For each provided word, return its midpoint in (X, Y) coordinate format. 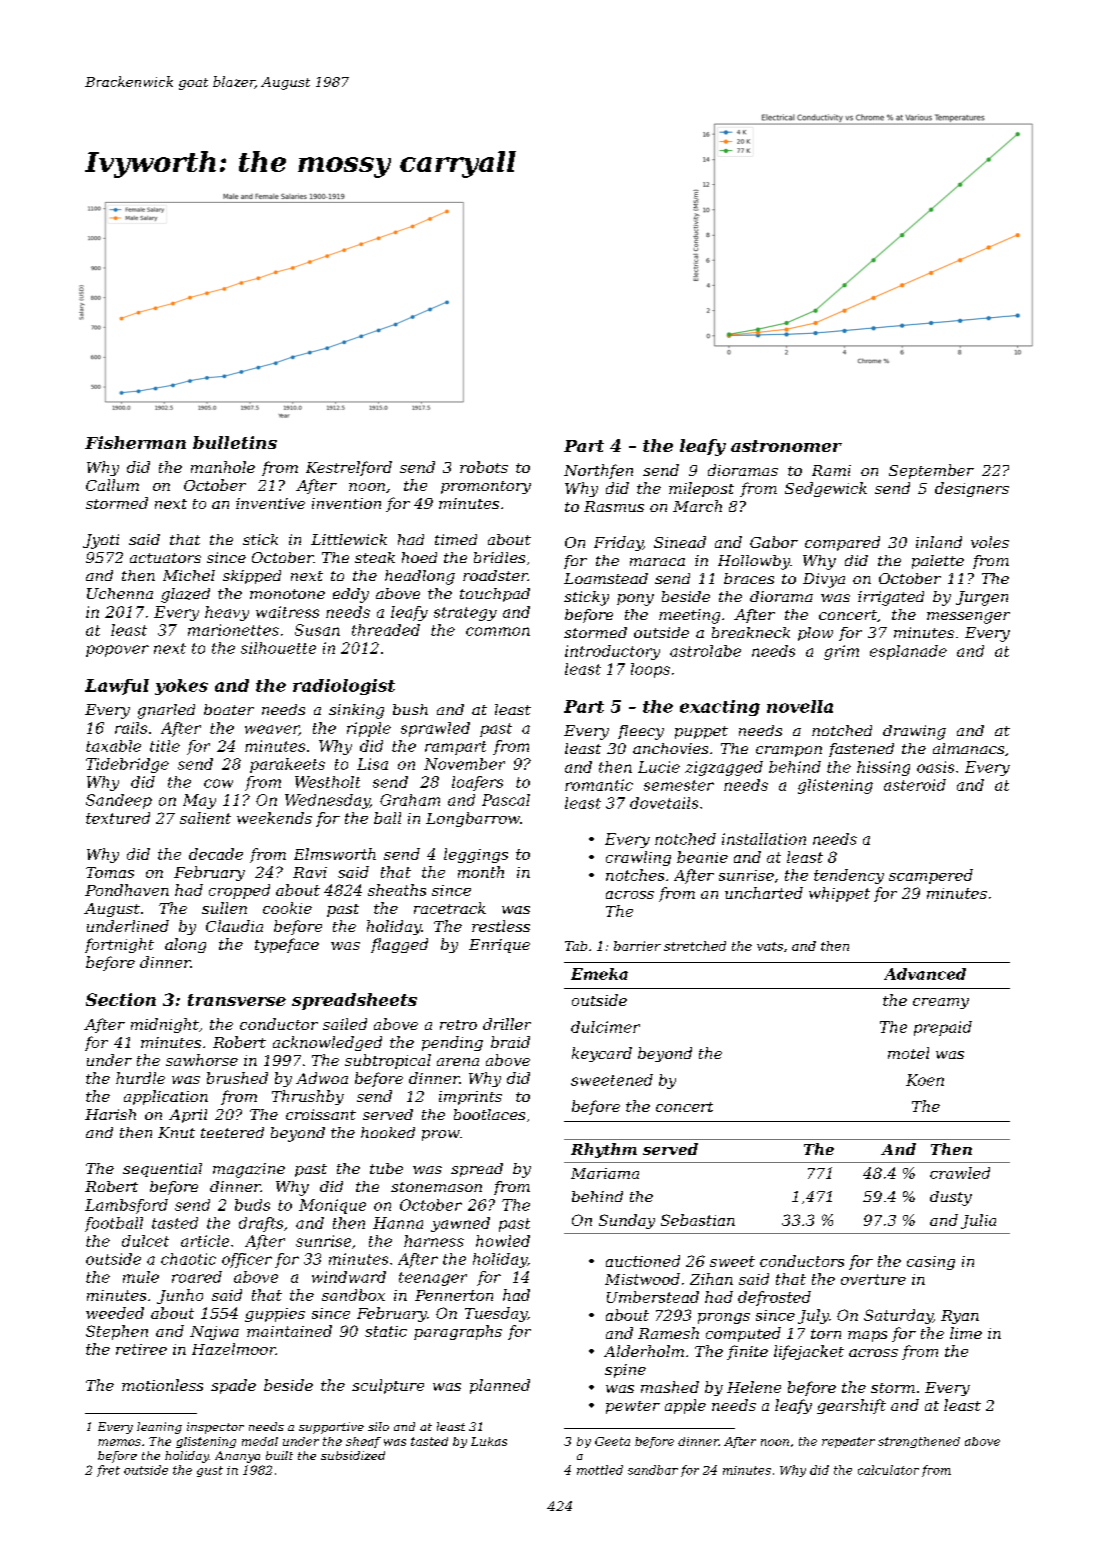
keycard (602, 1054)
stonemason (436, 1187)
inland (939, 542)
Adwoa (322, 1078)
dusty (951, 1198)
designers (972, 489)
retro (458, 1025)
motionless (162, 1385)
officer (247, 1260)
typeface (287, 945)
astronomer (786, 446)
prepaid (943, 1028)
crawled (960, 1173)
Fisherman (135, 442)
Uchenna (120, 593)
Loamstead (606, 578)
